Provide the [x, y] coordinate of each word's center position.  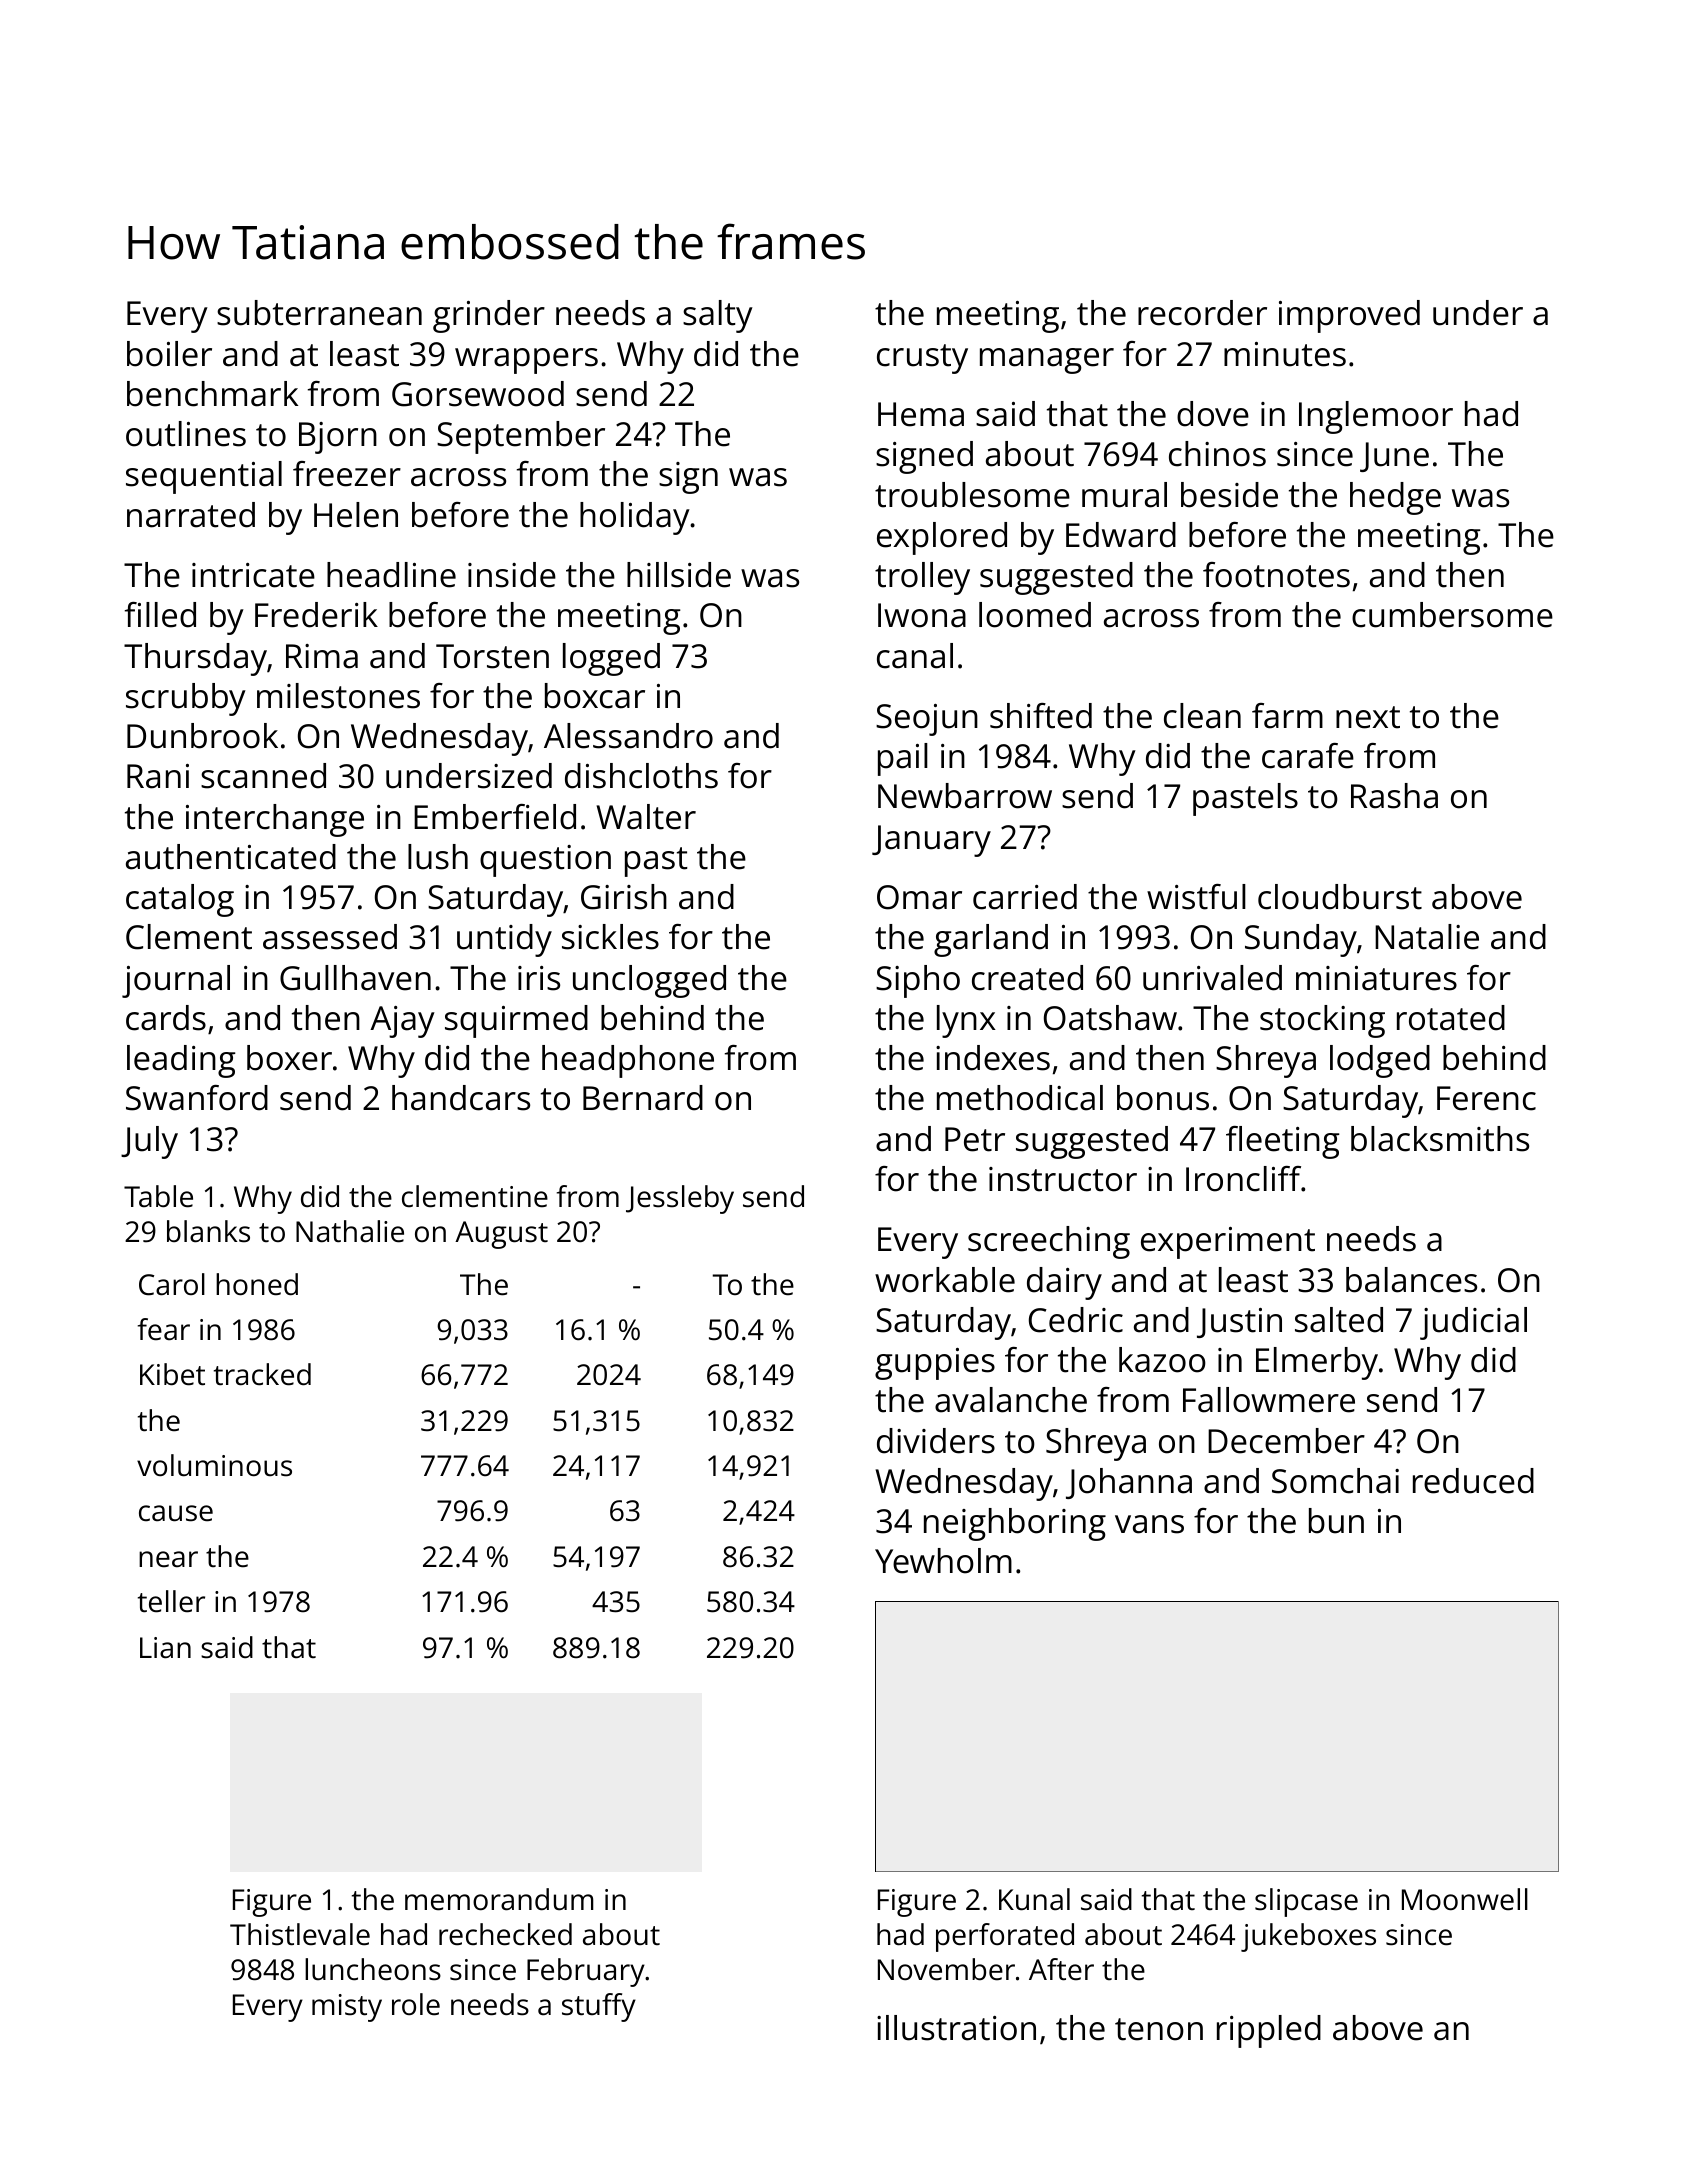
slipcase [1306, 1902]
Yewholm [943, 1561]
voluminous [214, 1465]
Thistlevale [300, 1934]
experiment [1228, 1243]
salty [718, 316]
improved [1349, 316]
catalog [180, 900]
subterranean [319, 313]
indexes [993, 1058]
